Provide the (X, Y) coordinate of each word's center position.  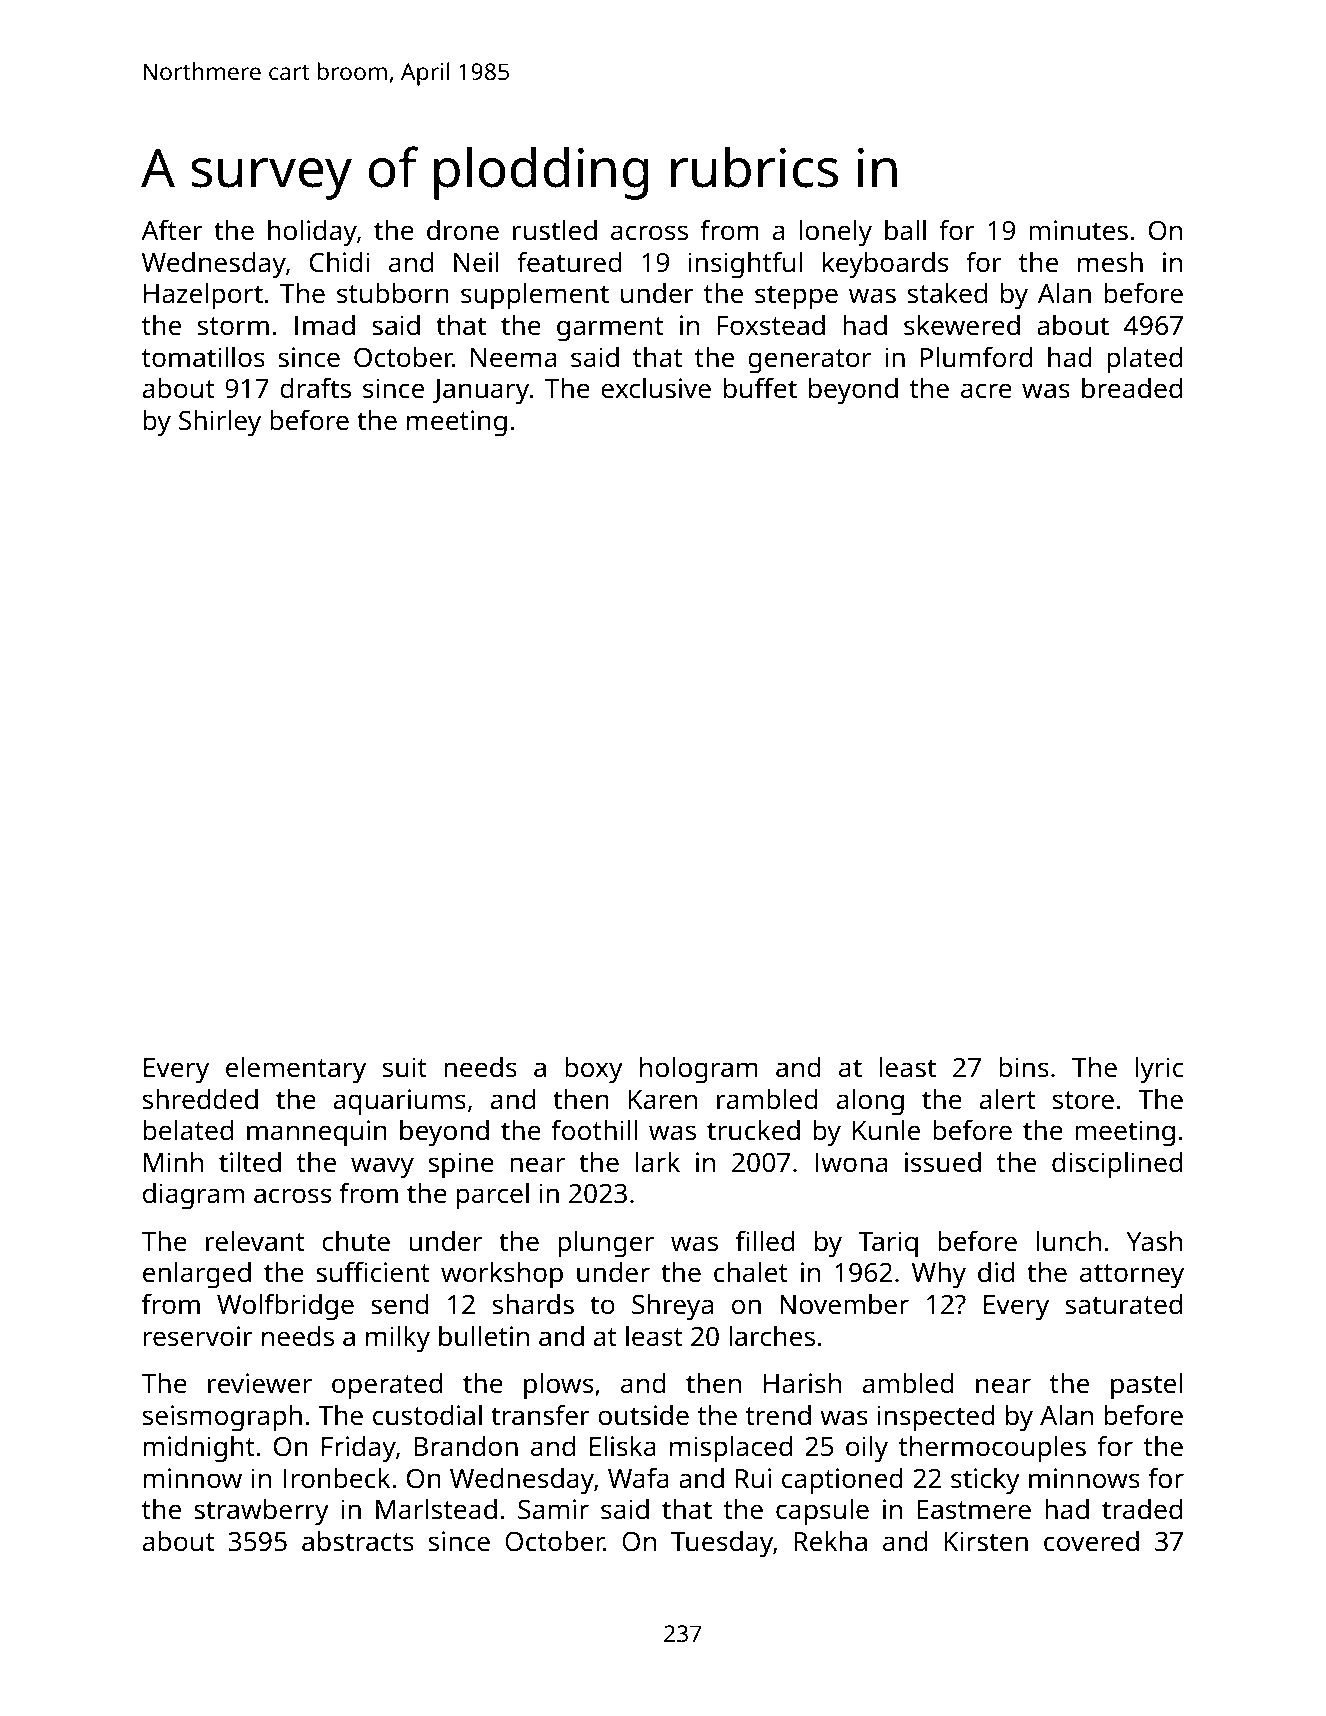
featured (569, 262)
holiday (312, 233)
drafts (315, 388)
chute (356, 1241)
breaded (1132, 388)
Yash (1154, 1241)
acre (986, 390)
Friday (359, 1449)
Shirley (220, 423)
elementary (296, 1070)
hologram (699, 1070)
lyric (1159, 1070)
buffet (760, 387)
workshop (502, 1275)
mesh (1110, 262)
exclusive (656, 388)
